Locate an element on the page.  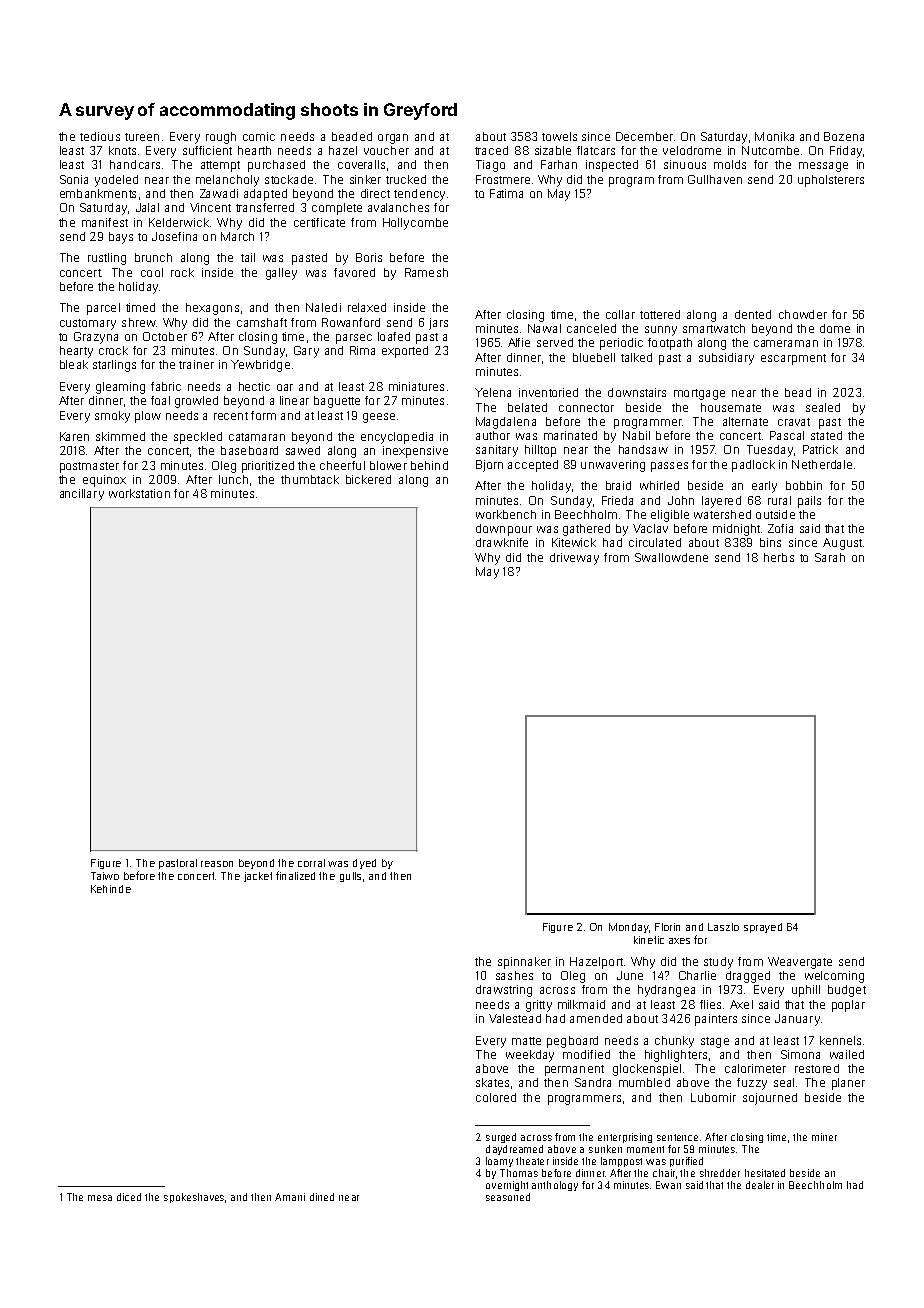
tureen is located at coordinates (142, 137).
